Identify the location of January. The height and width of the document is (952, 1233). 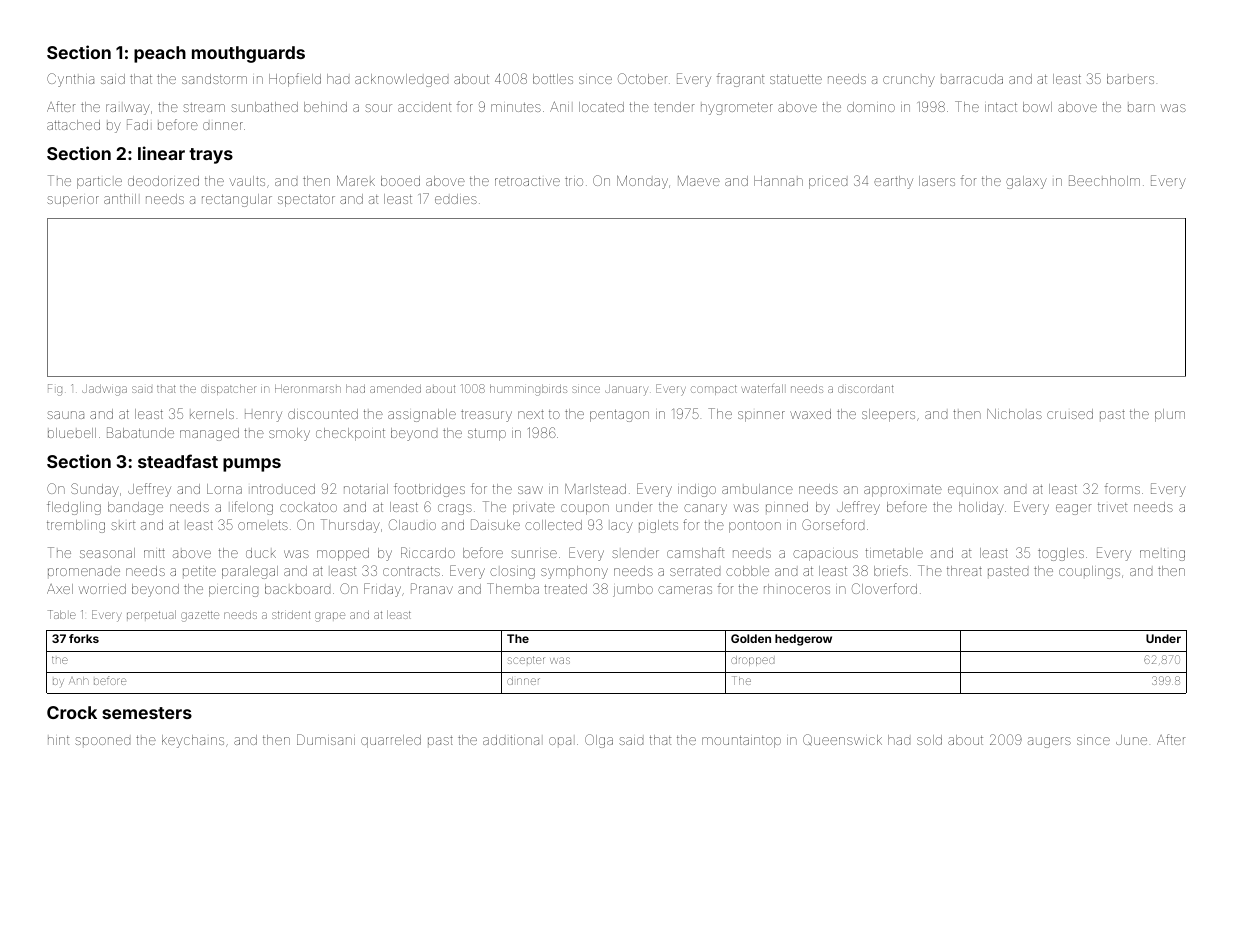
(626, 390).
